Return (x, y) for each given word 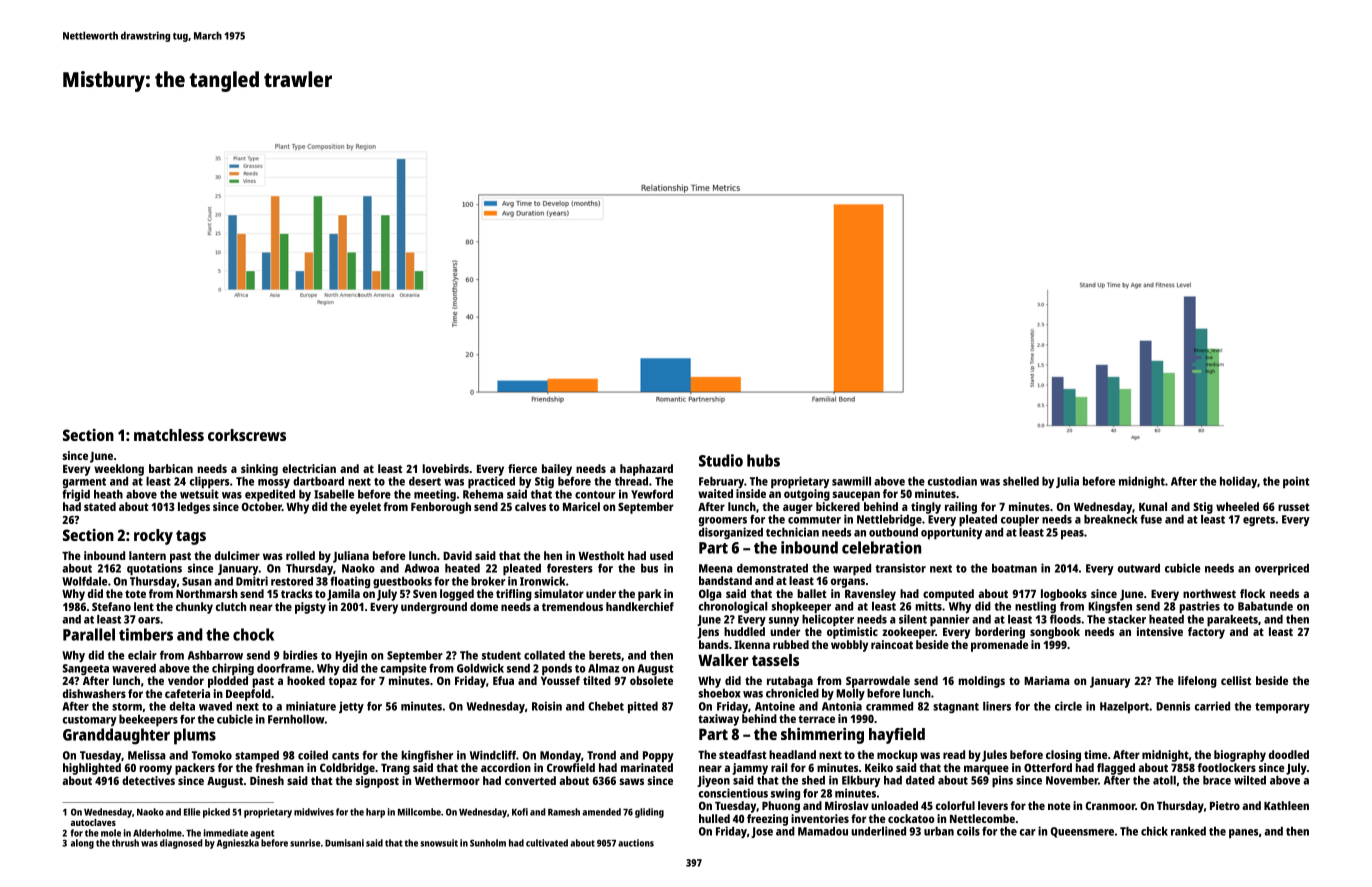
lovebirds (446, 468)
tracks (297, 593)
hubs (763, 460)
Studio (721, 460)
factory (1206, 633)
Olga (710, 595)
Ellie (192, 812)
